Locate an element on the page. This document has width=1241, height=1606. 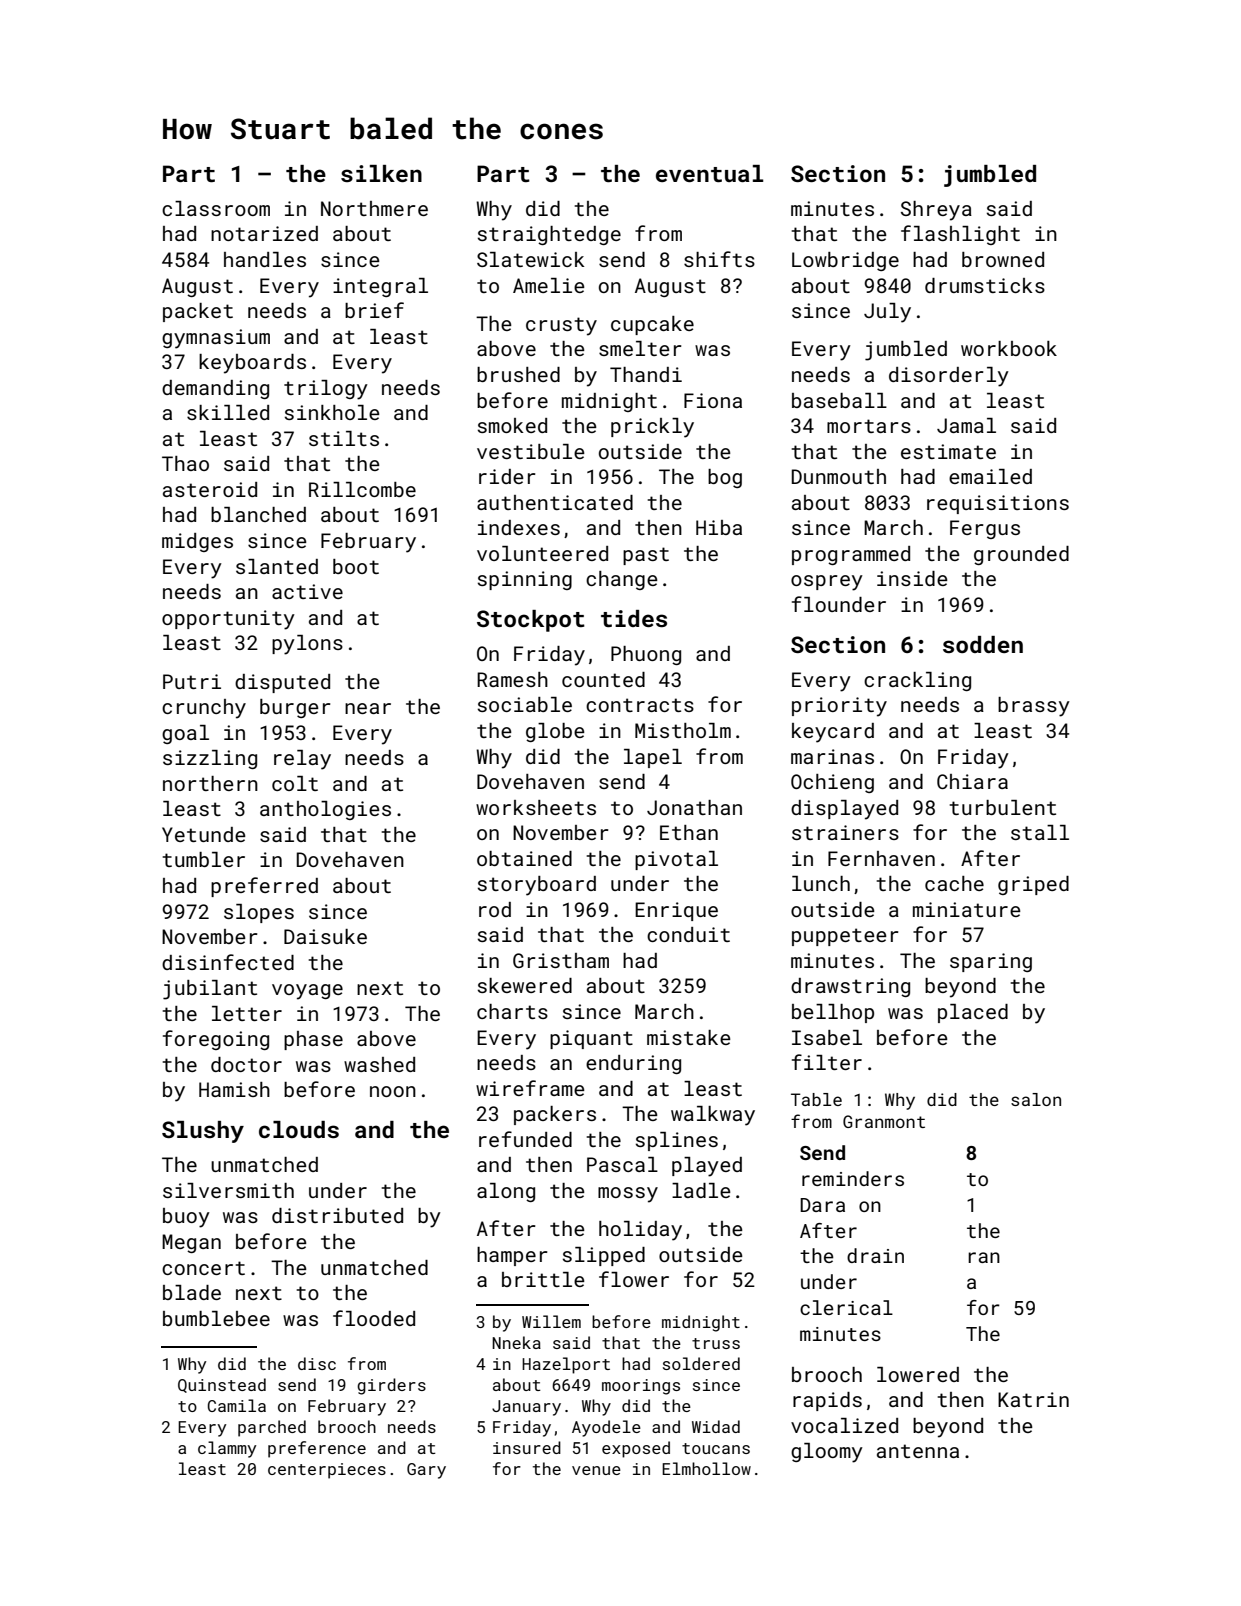
eventual is located at coordinates (709, 173).
